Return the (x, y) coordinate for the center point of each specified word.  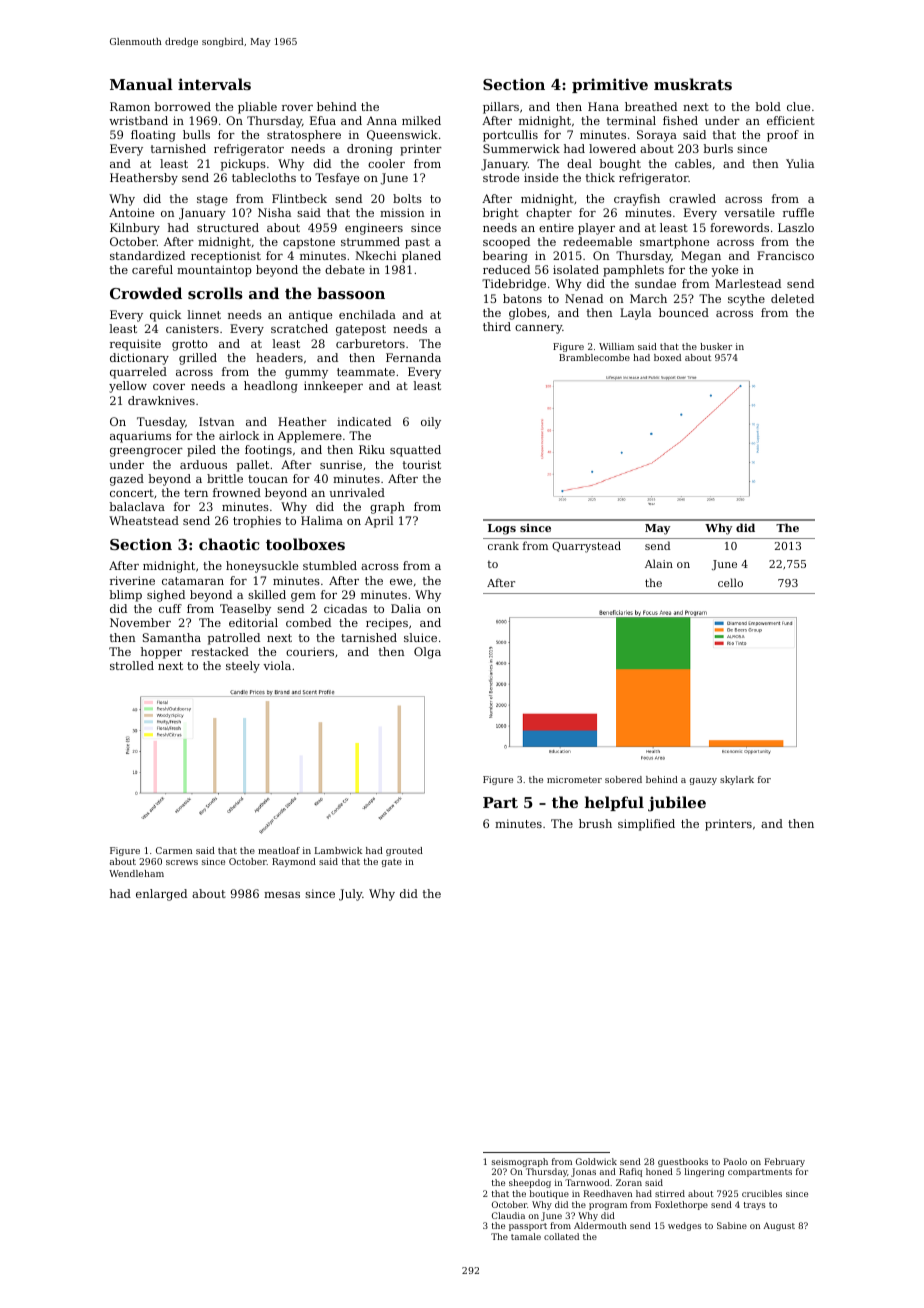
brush (595, 823)
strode (501, 177)
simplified (646, 825)
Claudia (508, 1215)
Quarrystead (586, 547)
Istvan (217, 421)
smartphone (674, 243)
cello (730, 582)
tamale (526, 1236)
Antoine (131, 212)
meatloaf (279, 850)
